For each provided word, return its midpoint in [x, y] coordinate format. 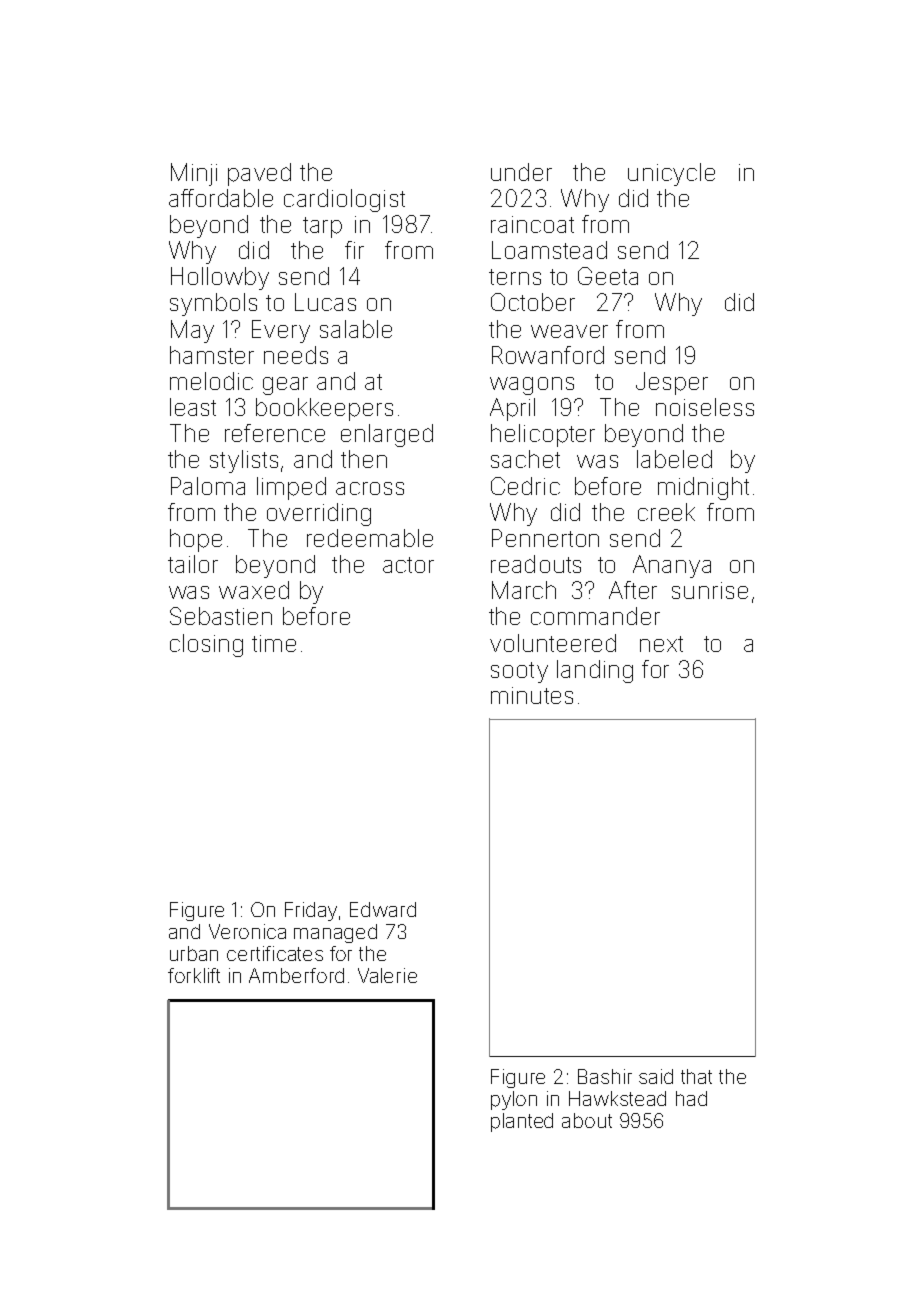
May [192, 331]
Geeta [608, 276]
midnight [703, 488]
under [521, 172]
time [274, 643]
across [370, 488]
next [661, 644]
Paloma [208, 486]
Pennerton [545, 538]
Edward [383, 909]
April [512, 409]
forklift [194, 975]
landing [595, 671]
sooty [519, 672]
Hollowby [220, 278]
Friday [311, 911]
